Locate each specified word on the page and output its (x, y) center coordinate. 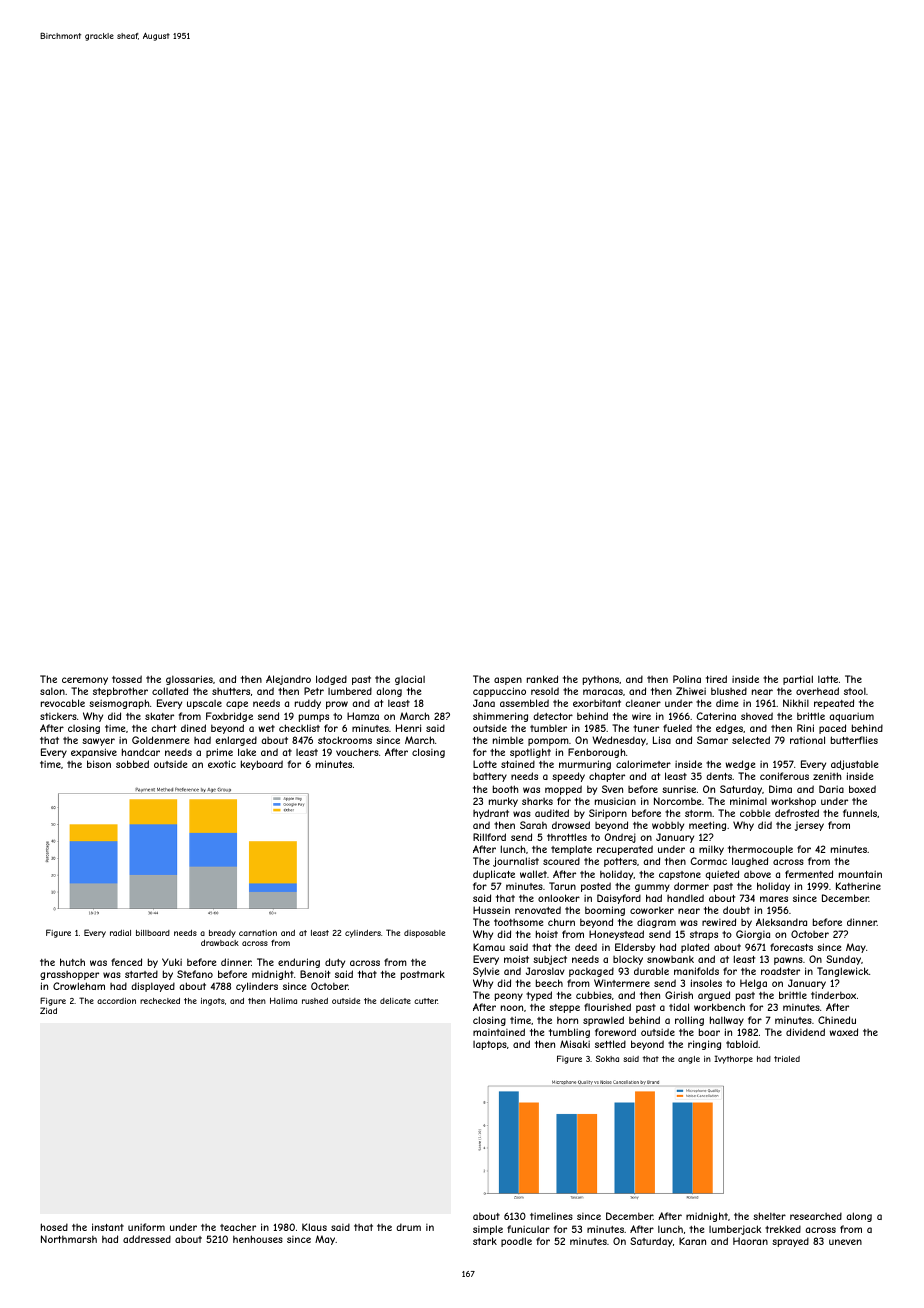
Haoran (750, 1241)
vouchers (357, 752)
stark (485, 1241)
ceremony (85, 681)
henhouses (258, 1239)
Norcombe (677, 801)
